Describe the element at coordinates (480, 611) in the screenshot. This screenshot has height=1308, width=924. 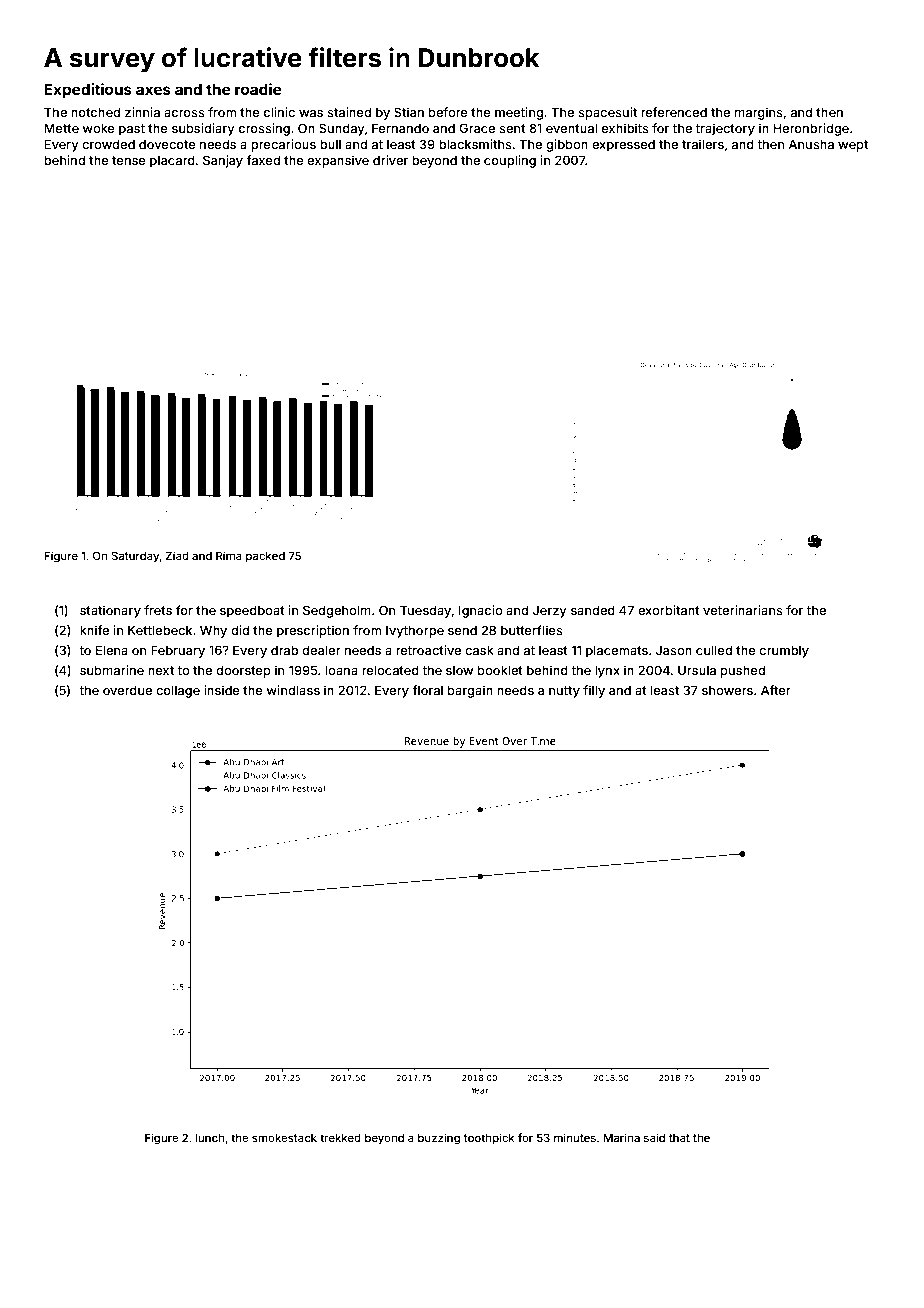
I see `Ignacio` at that location.
